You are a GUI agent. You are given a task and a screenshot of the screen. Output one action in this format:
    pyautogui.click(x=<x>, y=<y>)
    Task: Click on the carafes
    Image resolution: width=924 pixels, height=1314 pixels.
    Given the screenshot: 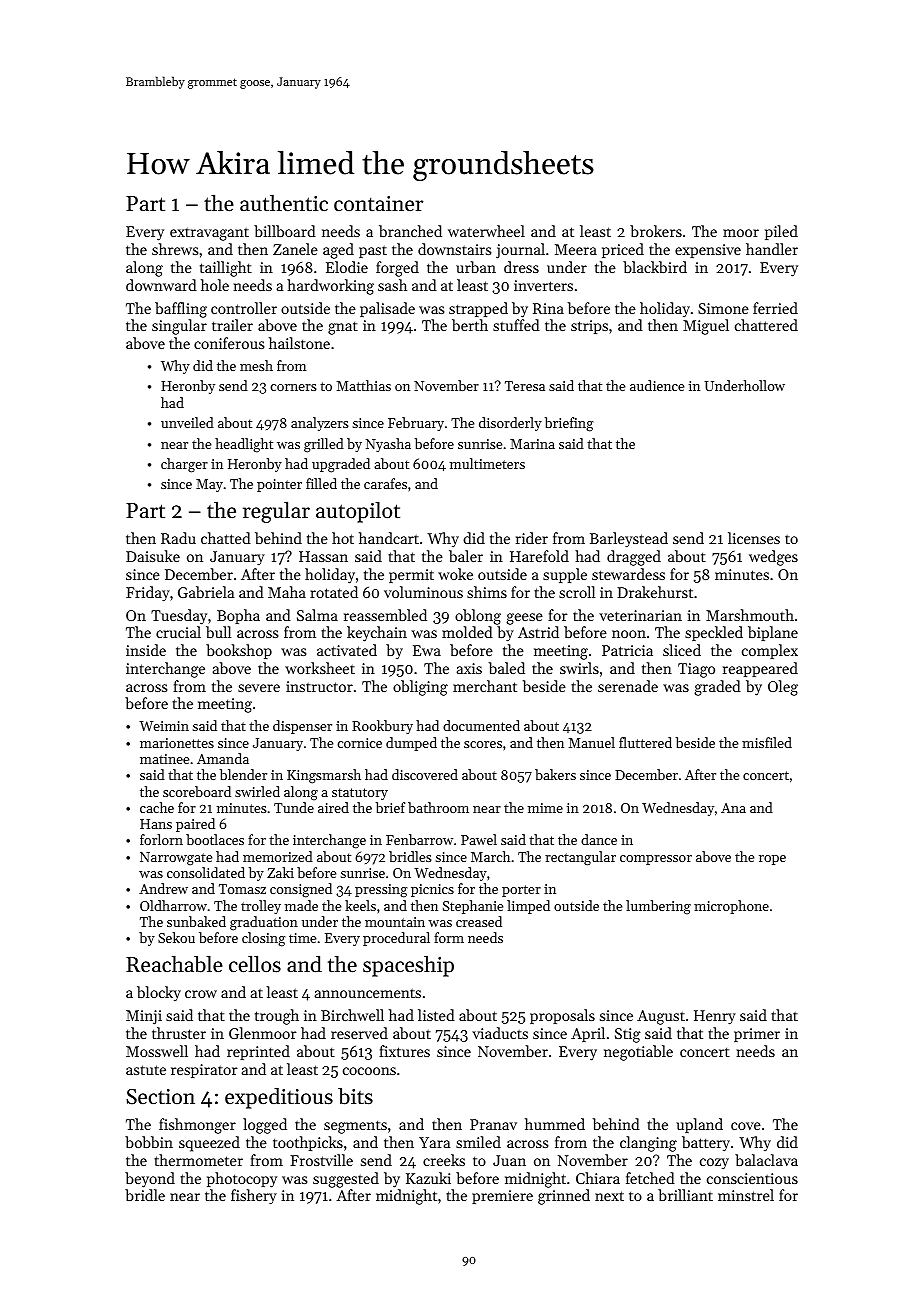 What is the action you would take?
    pyautogui.click(x=385, y=483)
